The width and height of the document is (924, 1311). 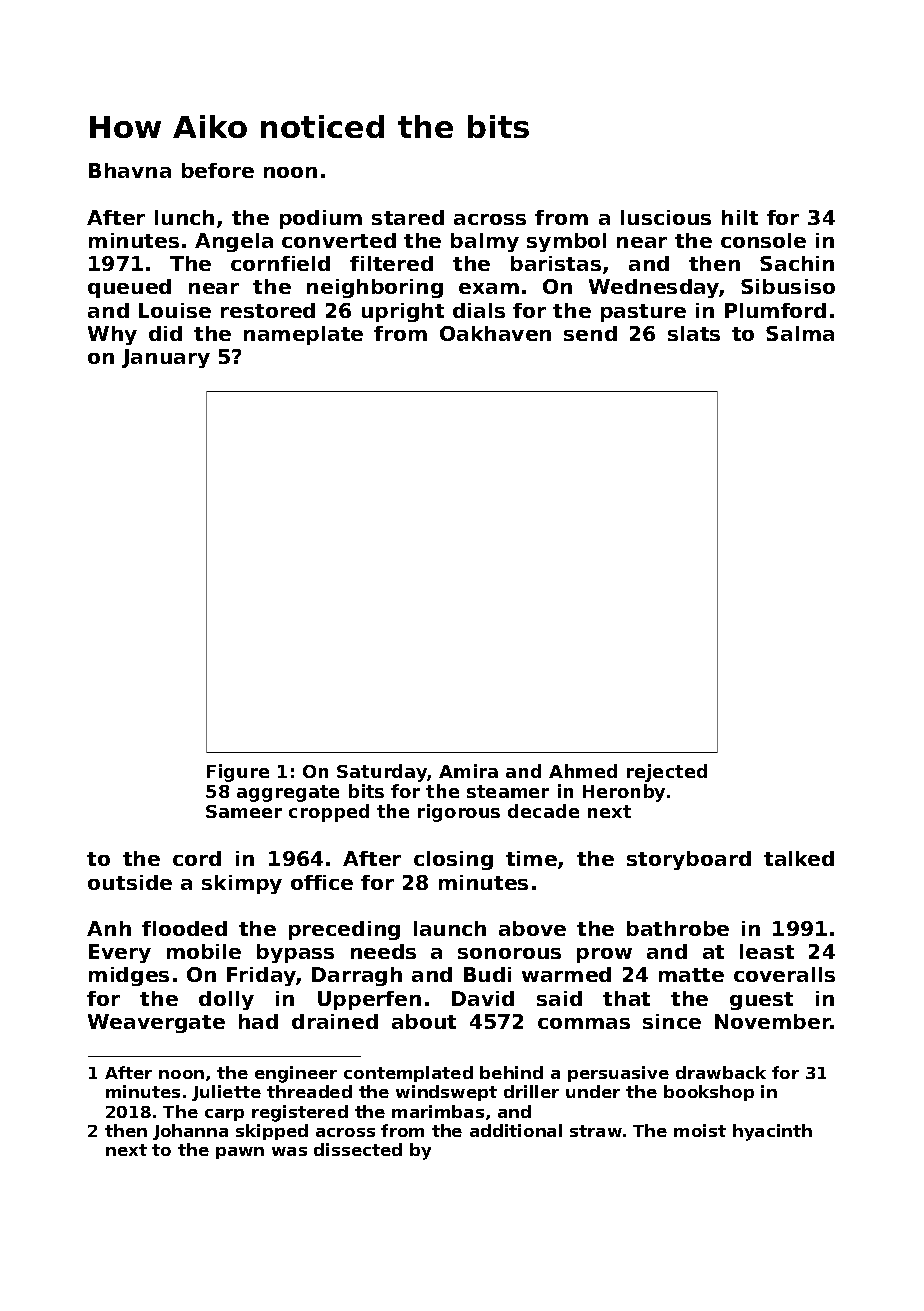 I want to click on hilt, so click(x=740, y=217).
